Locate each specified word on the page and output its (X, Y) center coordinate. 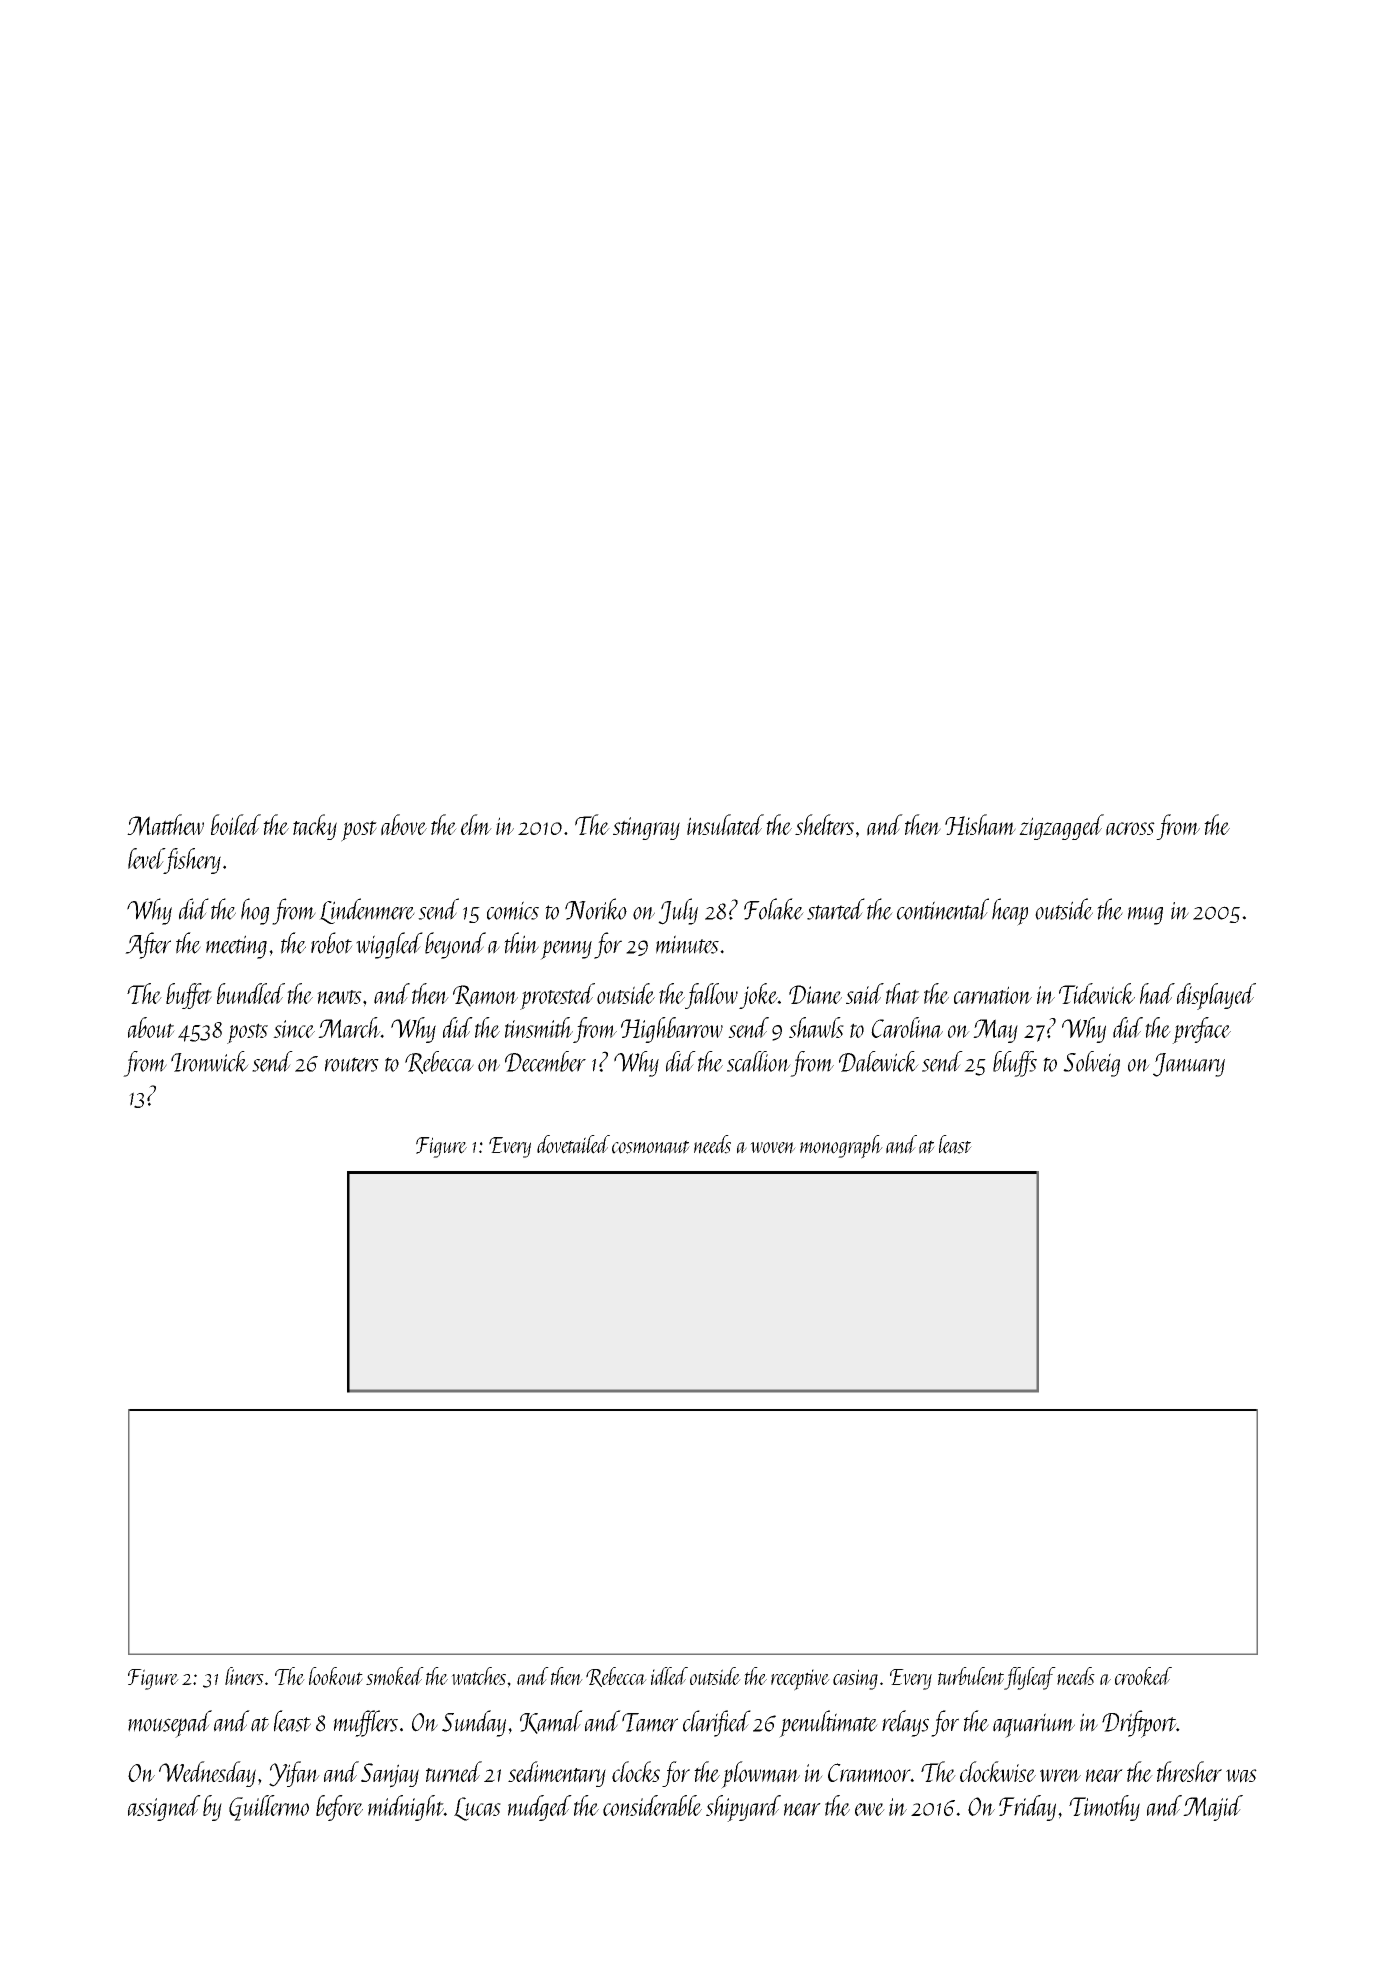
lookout (336, 1676)
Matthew (165, 825)
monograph (841, 1147)
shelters (824, 824)
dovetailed (573, 1144)
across (1130, 829)
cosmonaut (651, 1147)
